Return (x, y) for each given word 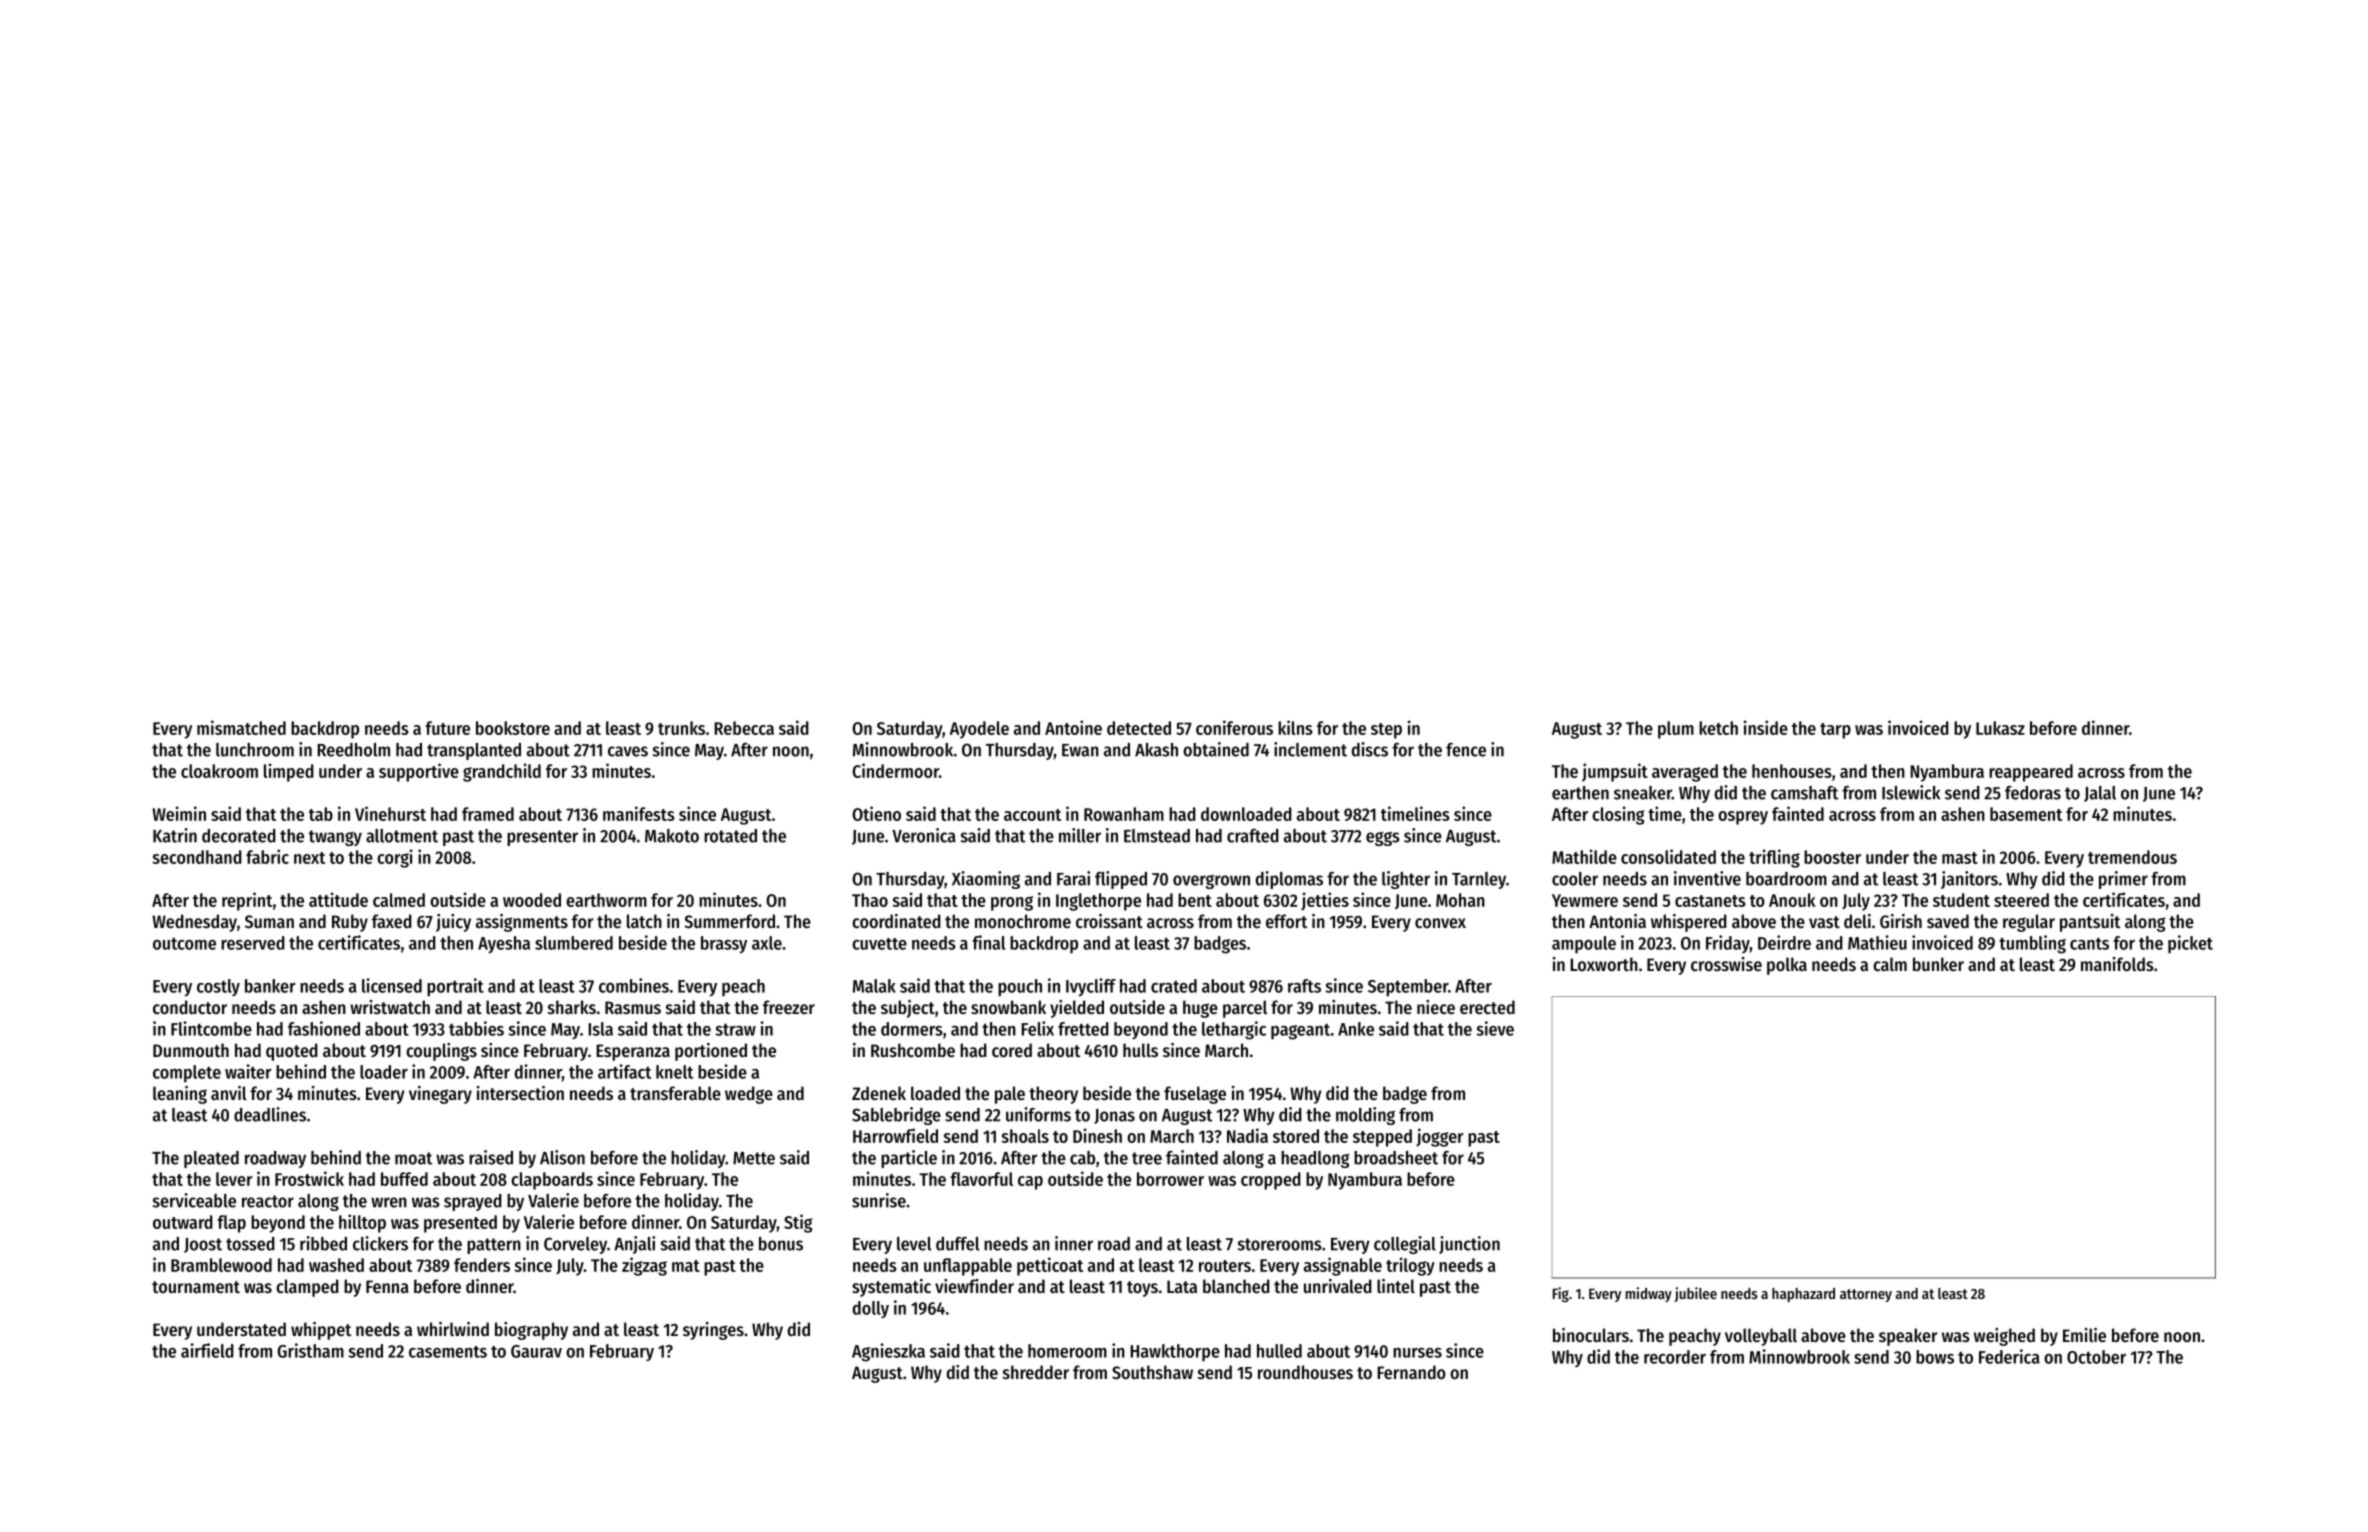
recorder (1675, 1357)
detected (1139, 728)
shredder (1036, 1372)
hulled (1279, 1351)
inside (1766, 727)
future (447, 728)
